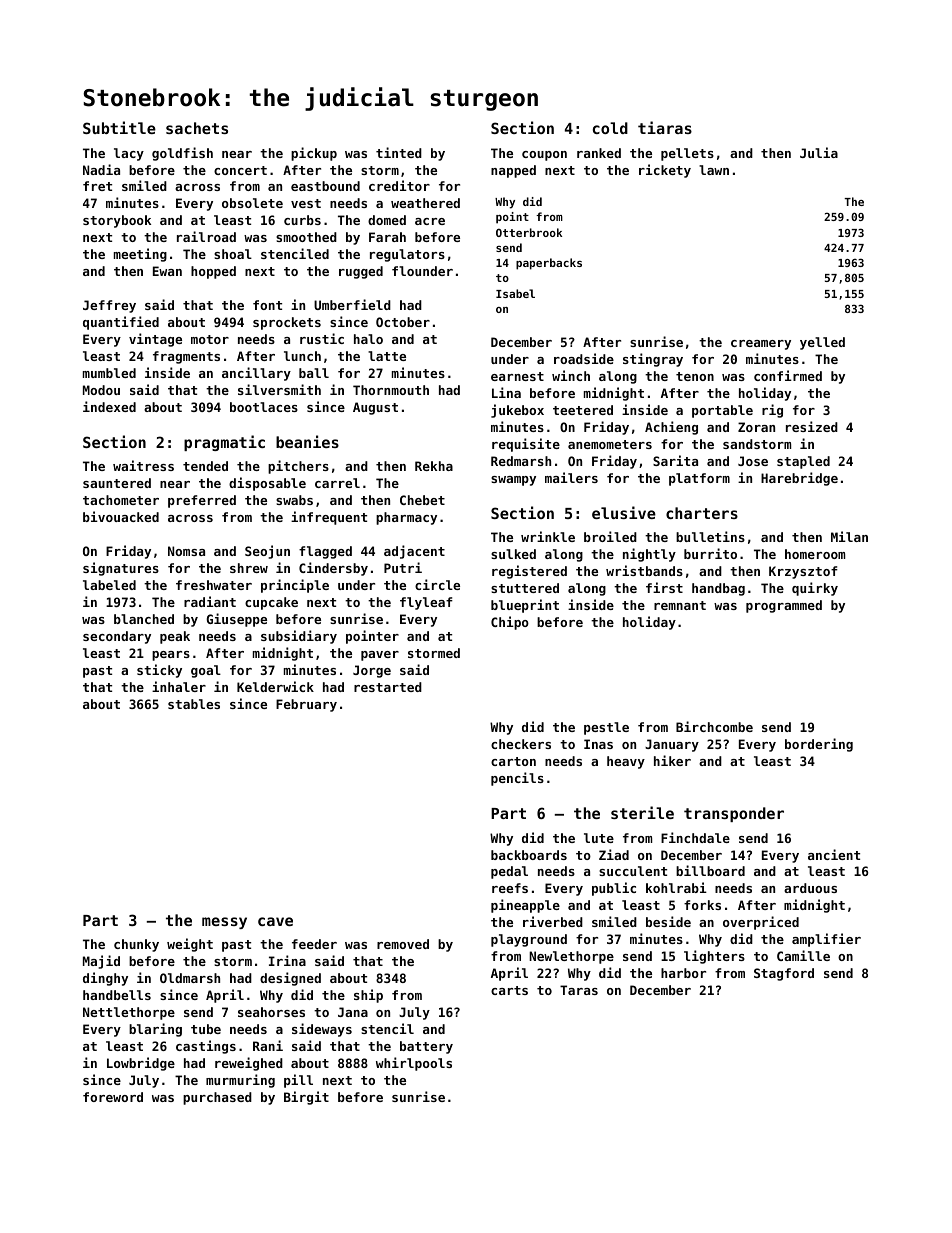 The image size is (952, 1233). I want to click on sachets, so click(197, 128).
